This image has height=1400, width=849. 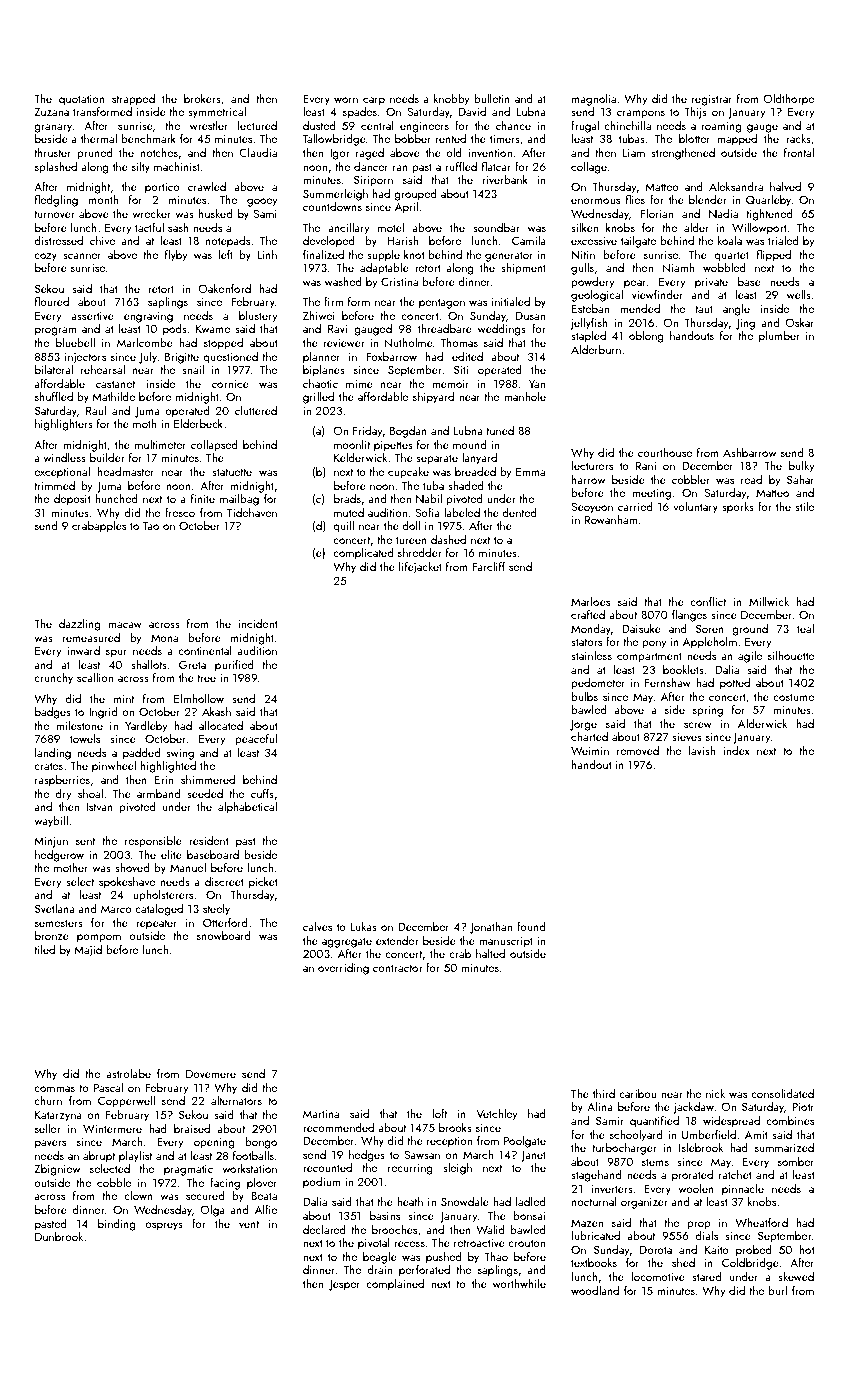 What do you see at coordinates (236, 1100) in the image?
I see `alternators` at bounding box center [236, 1100].
